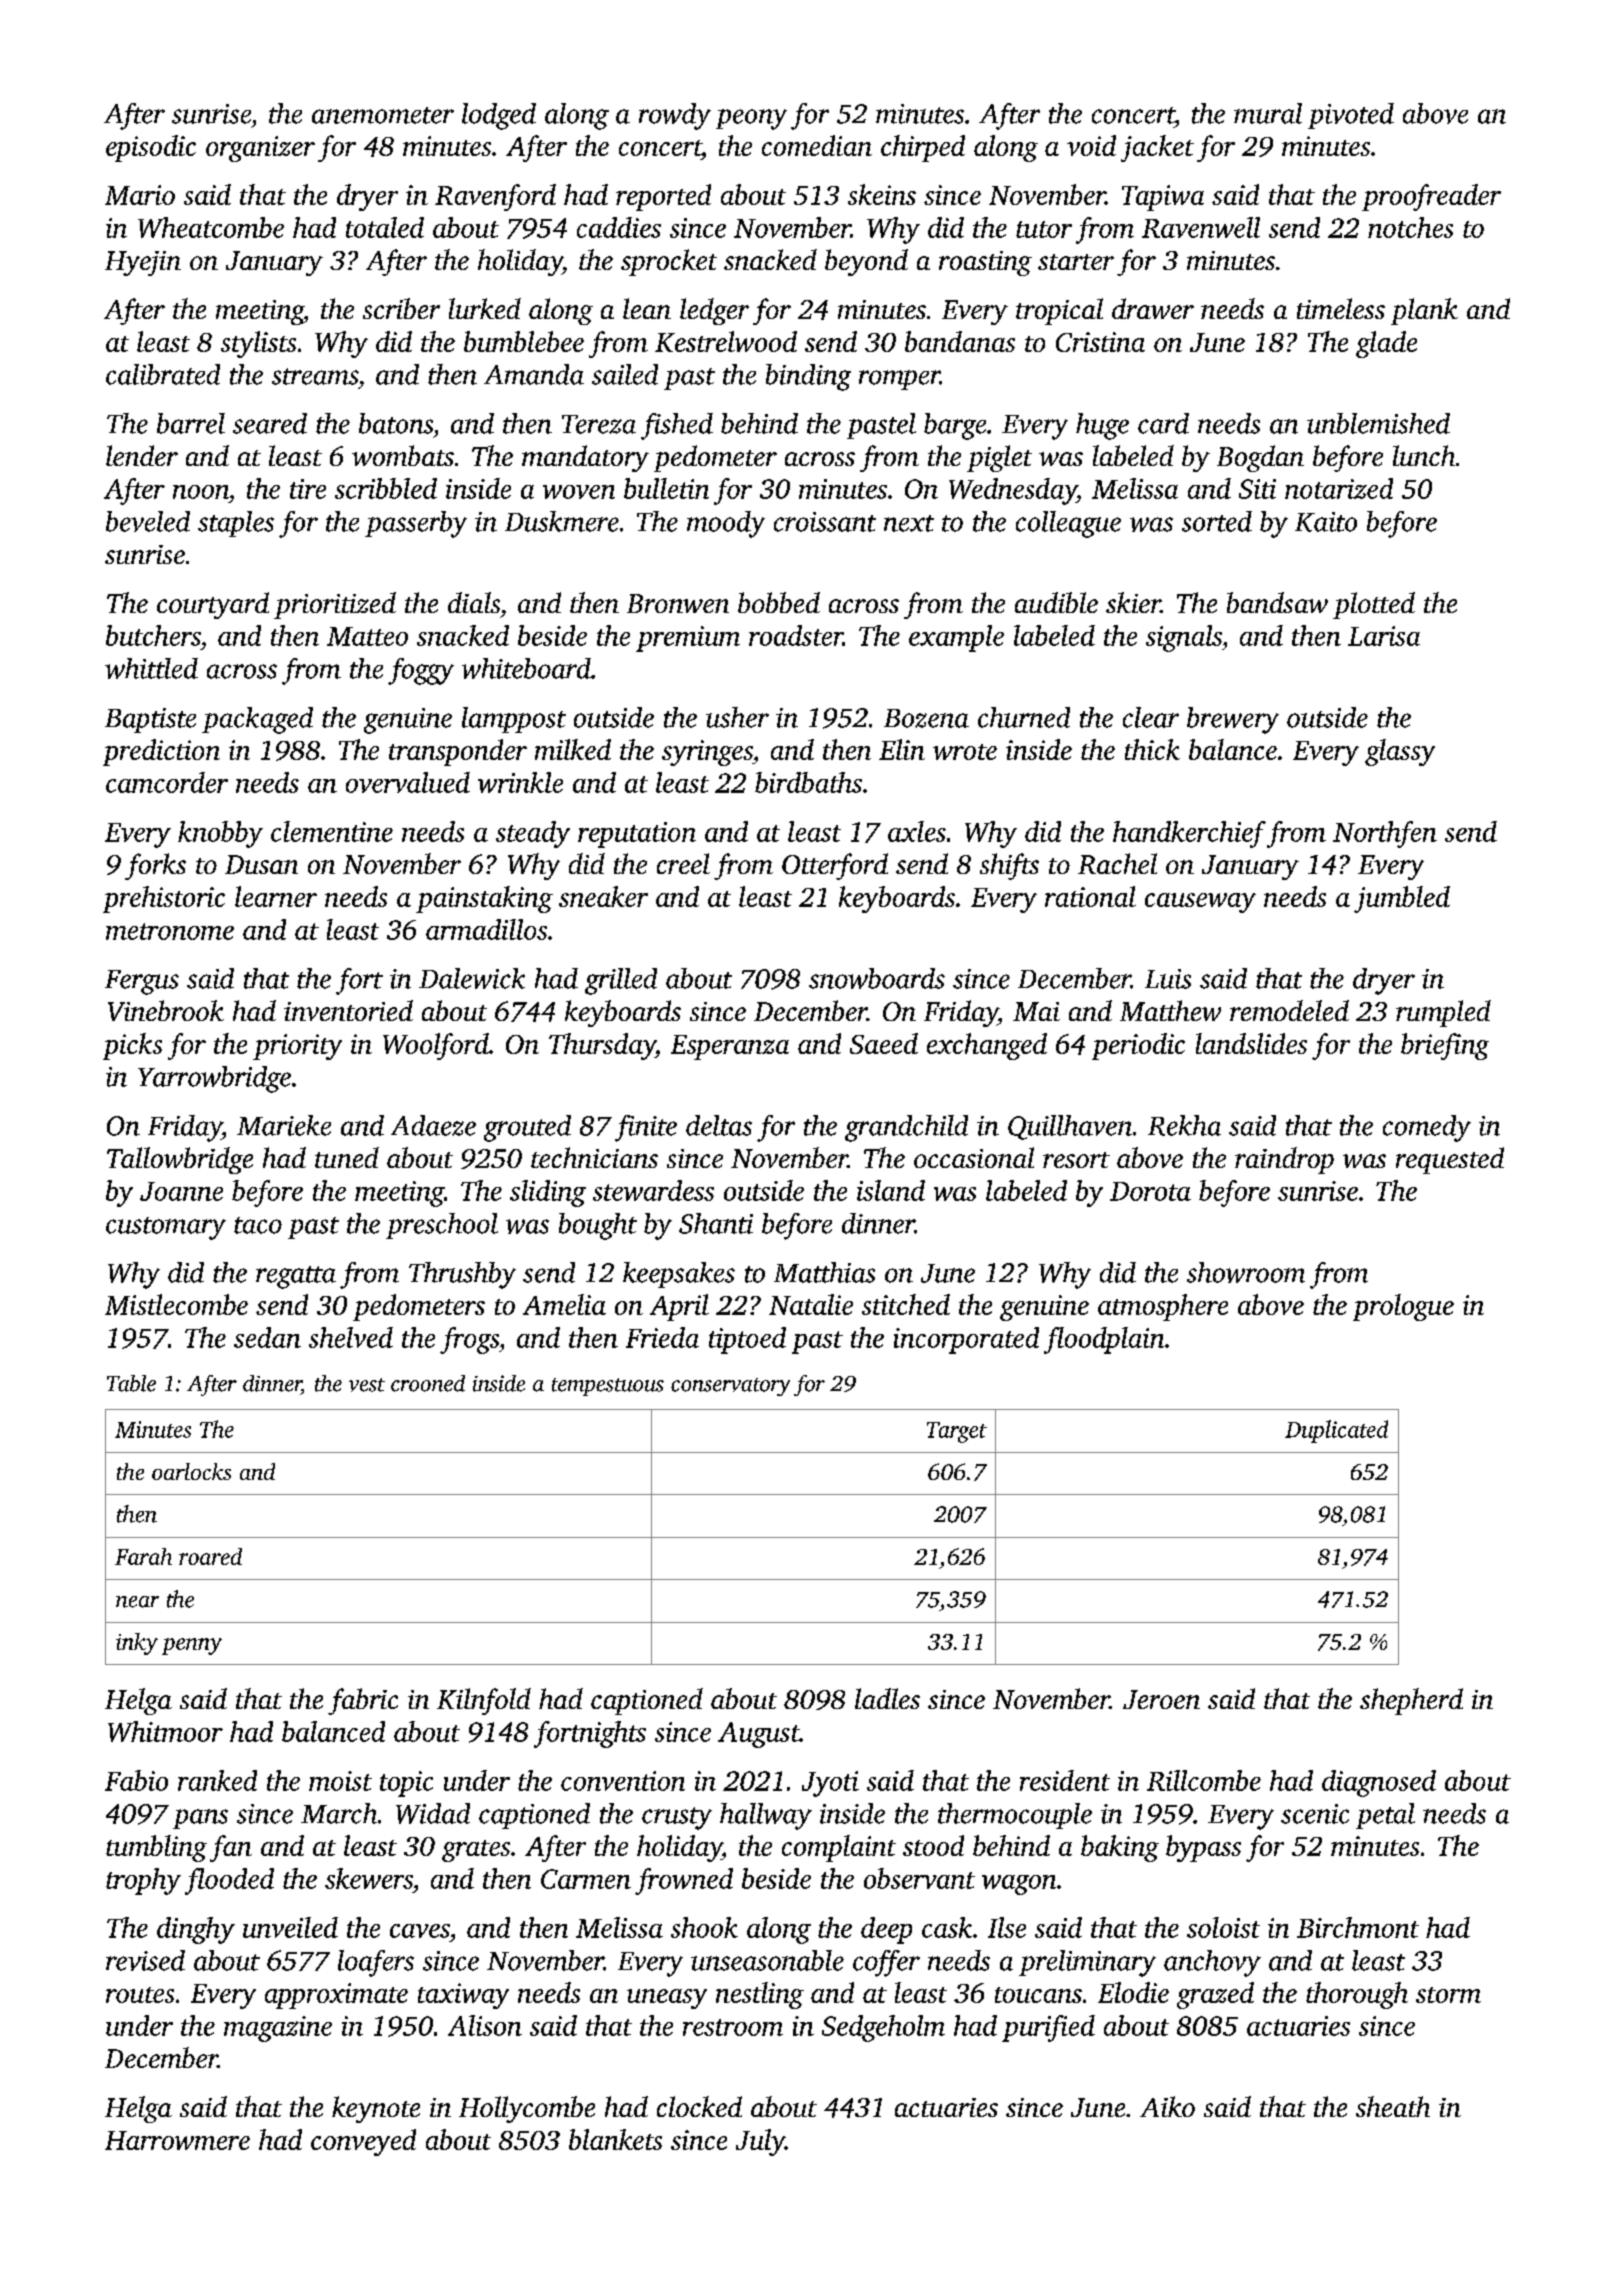 This document has height=2292, width=1620. Describe the element at coordinates (759, 1735) in the document. I see `August` at that location.
